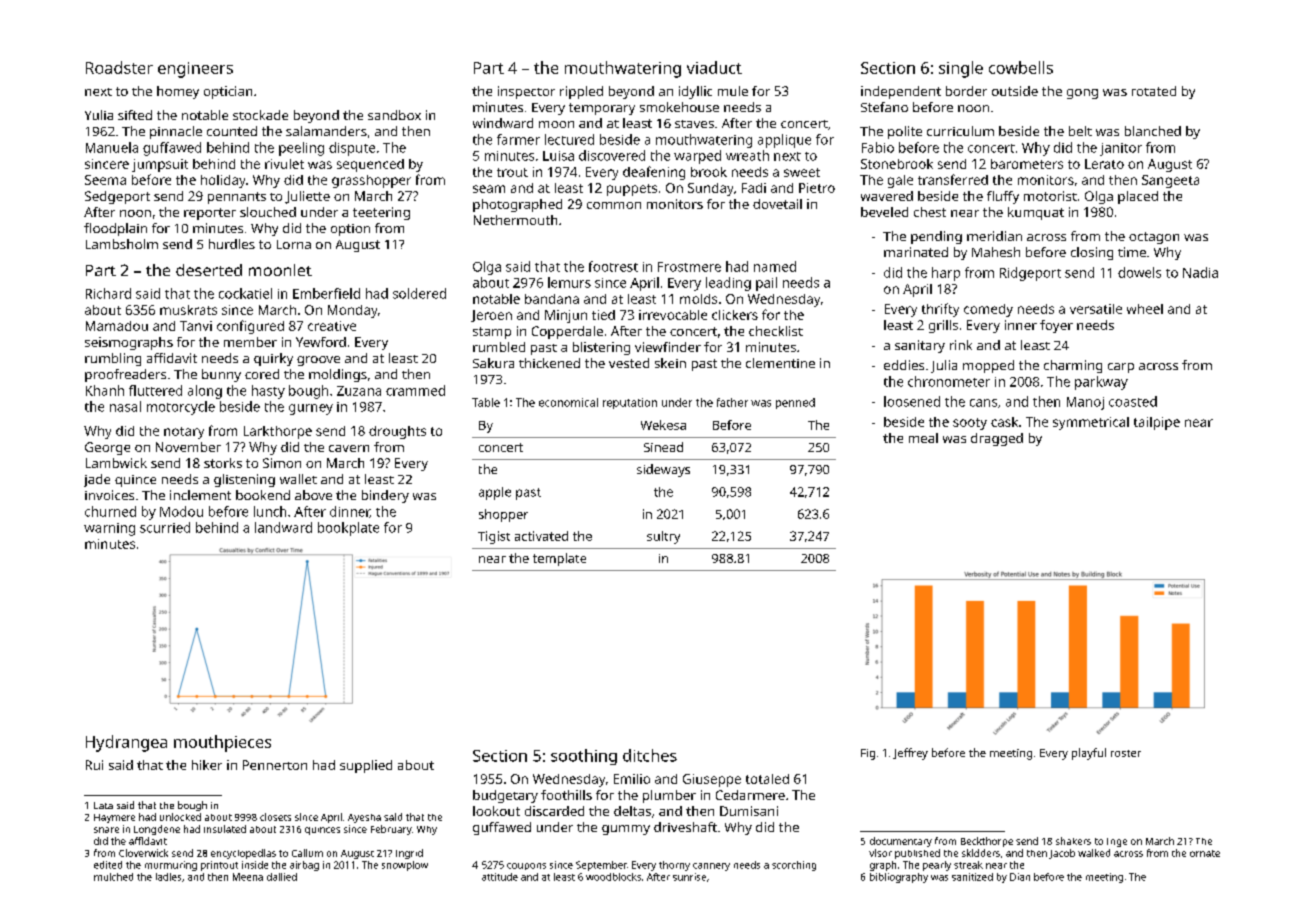  What do you see at coordinates (946, 274) in the screenshot?
I see `harp` at bounding box center [946, 274].
